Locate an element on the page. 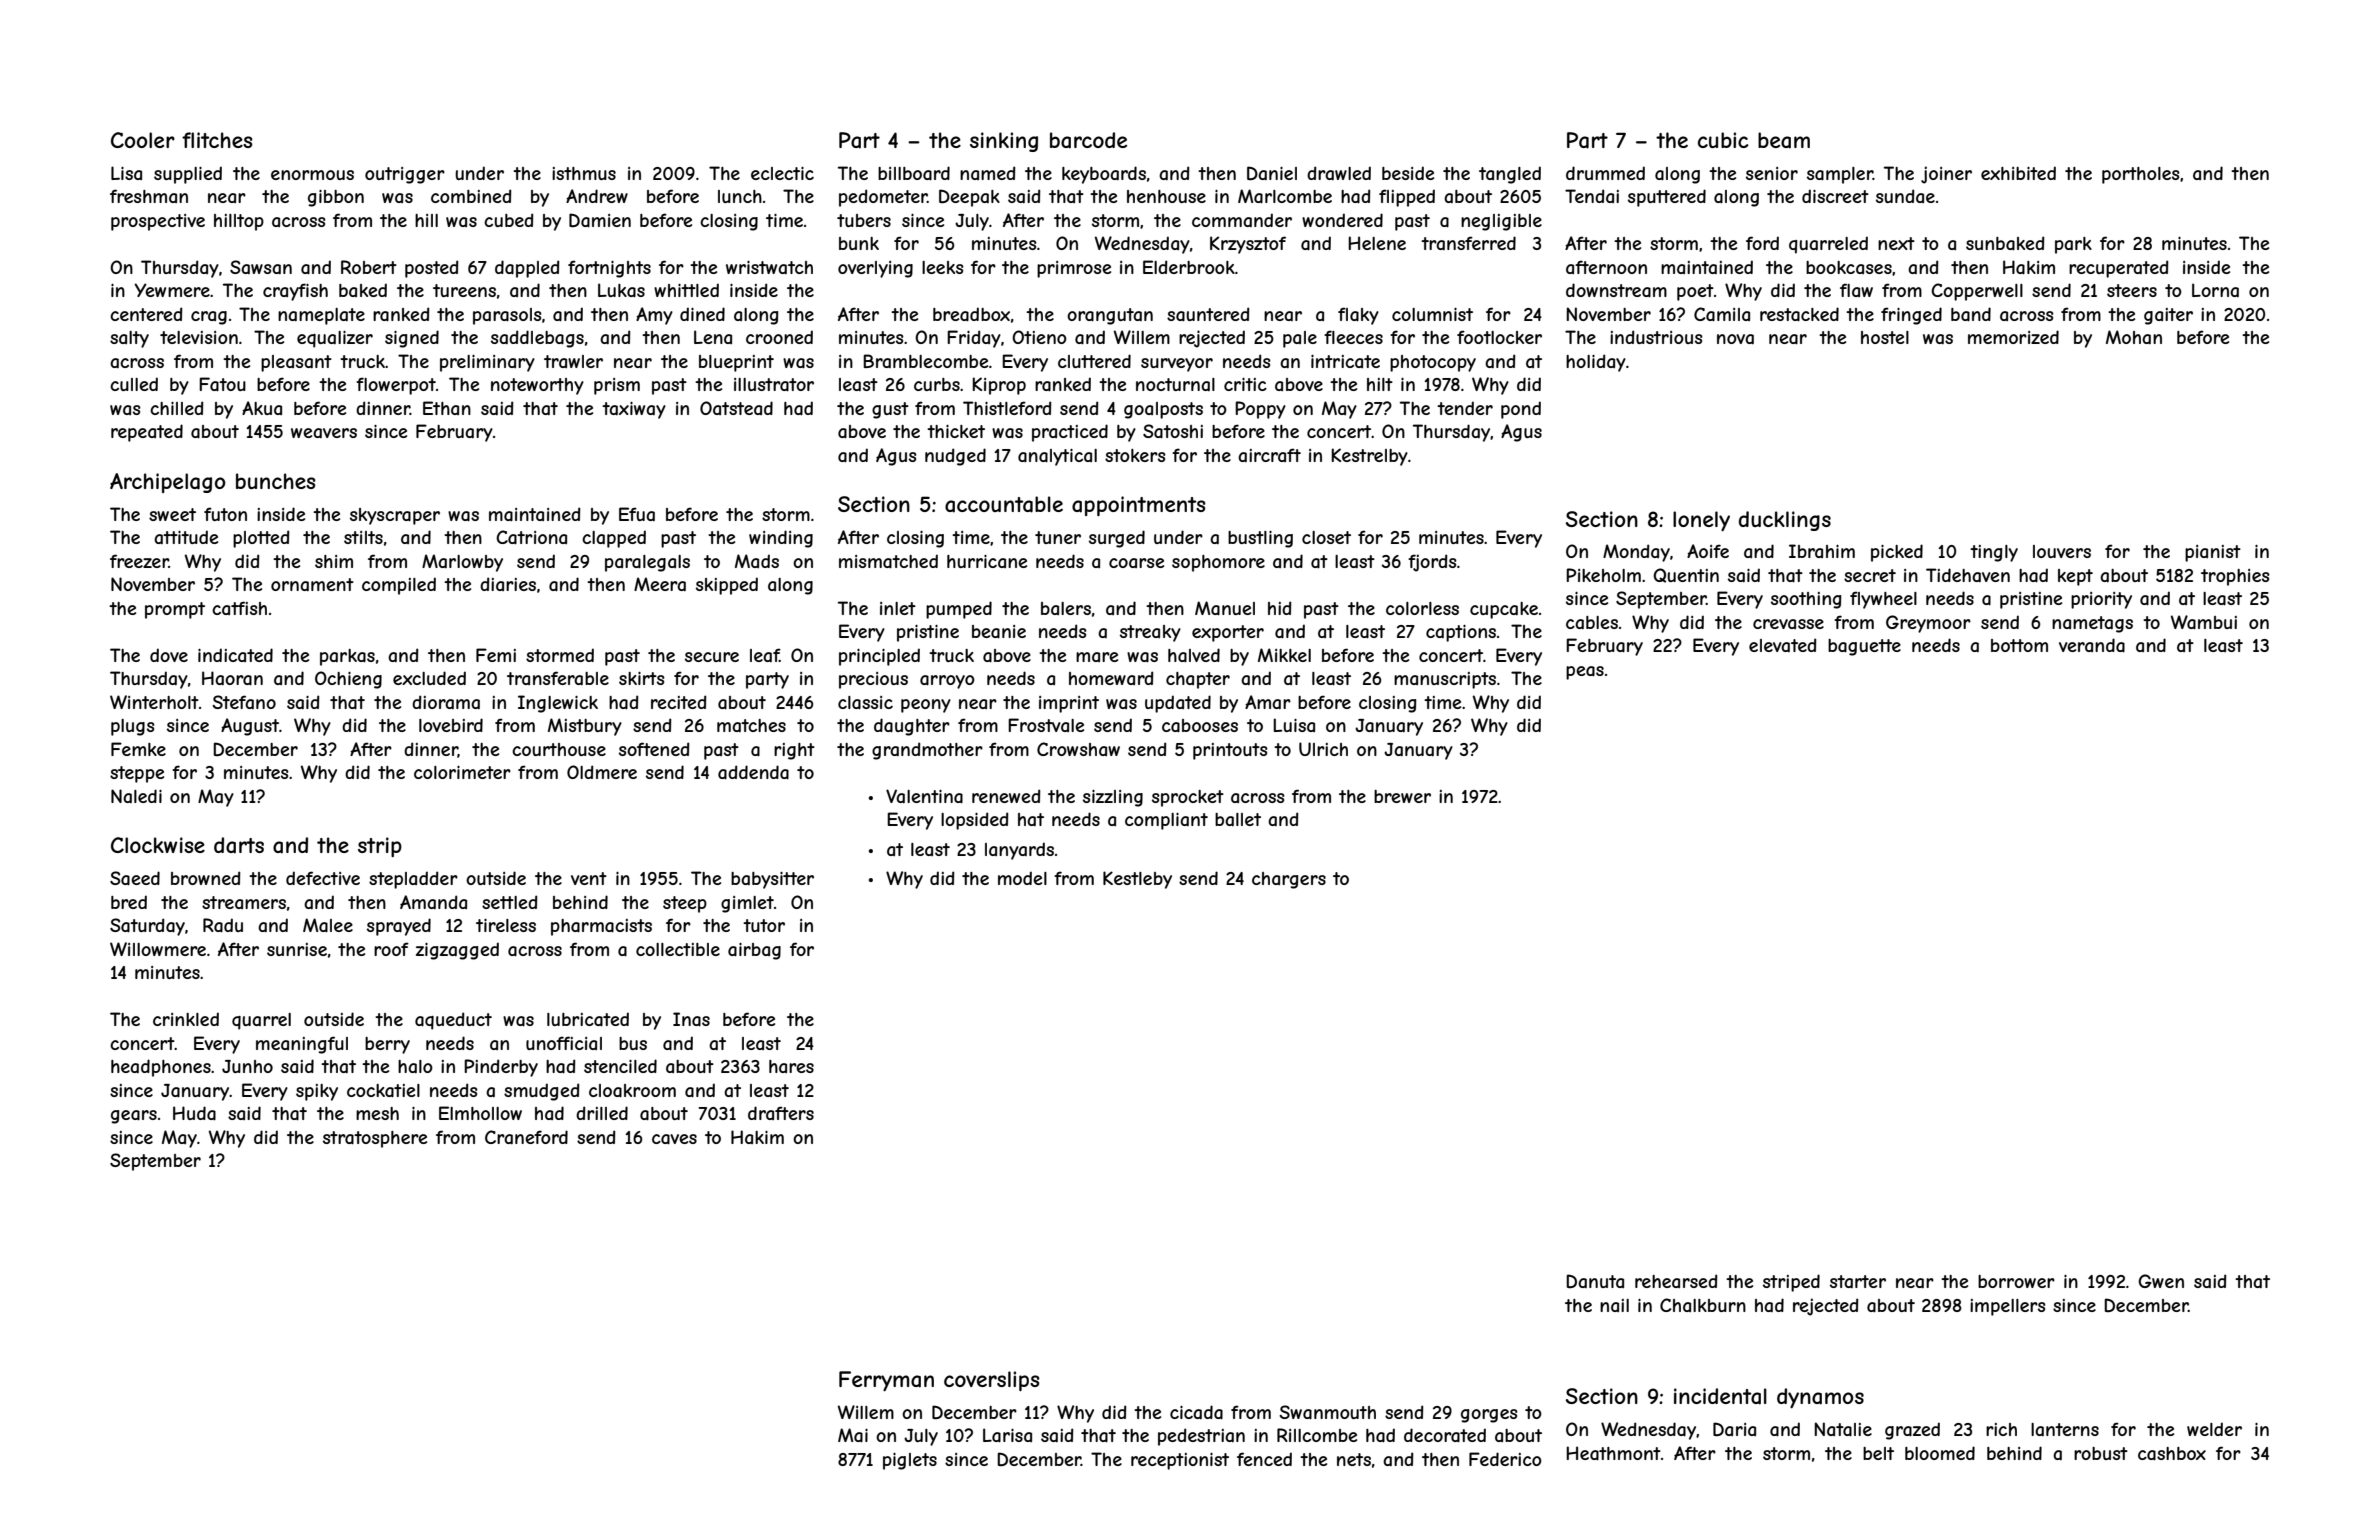  chargers is located at coordinates (1289, 880).
